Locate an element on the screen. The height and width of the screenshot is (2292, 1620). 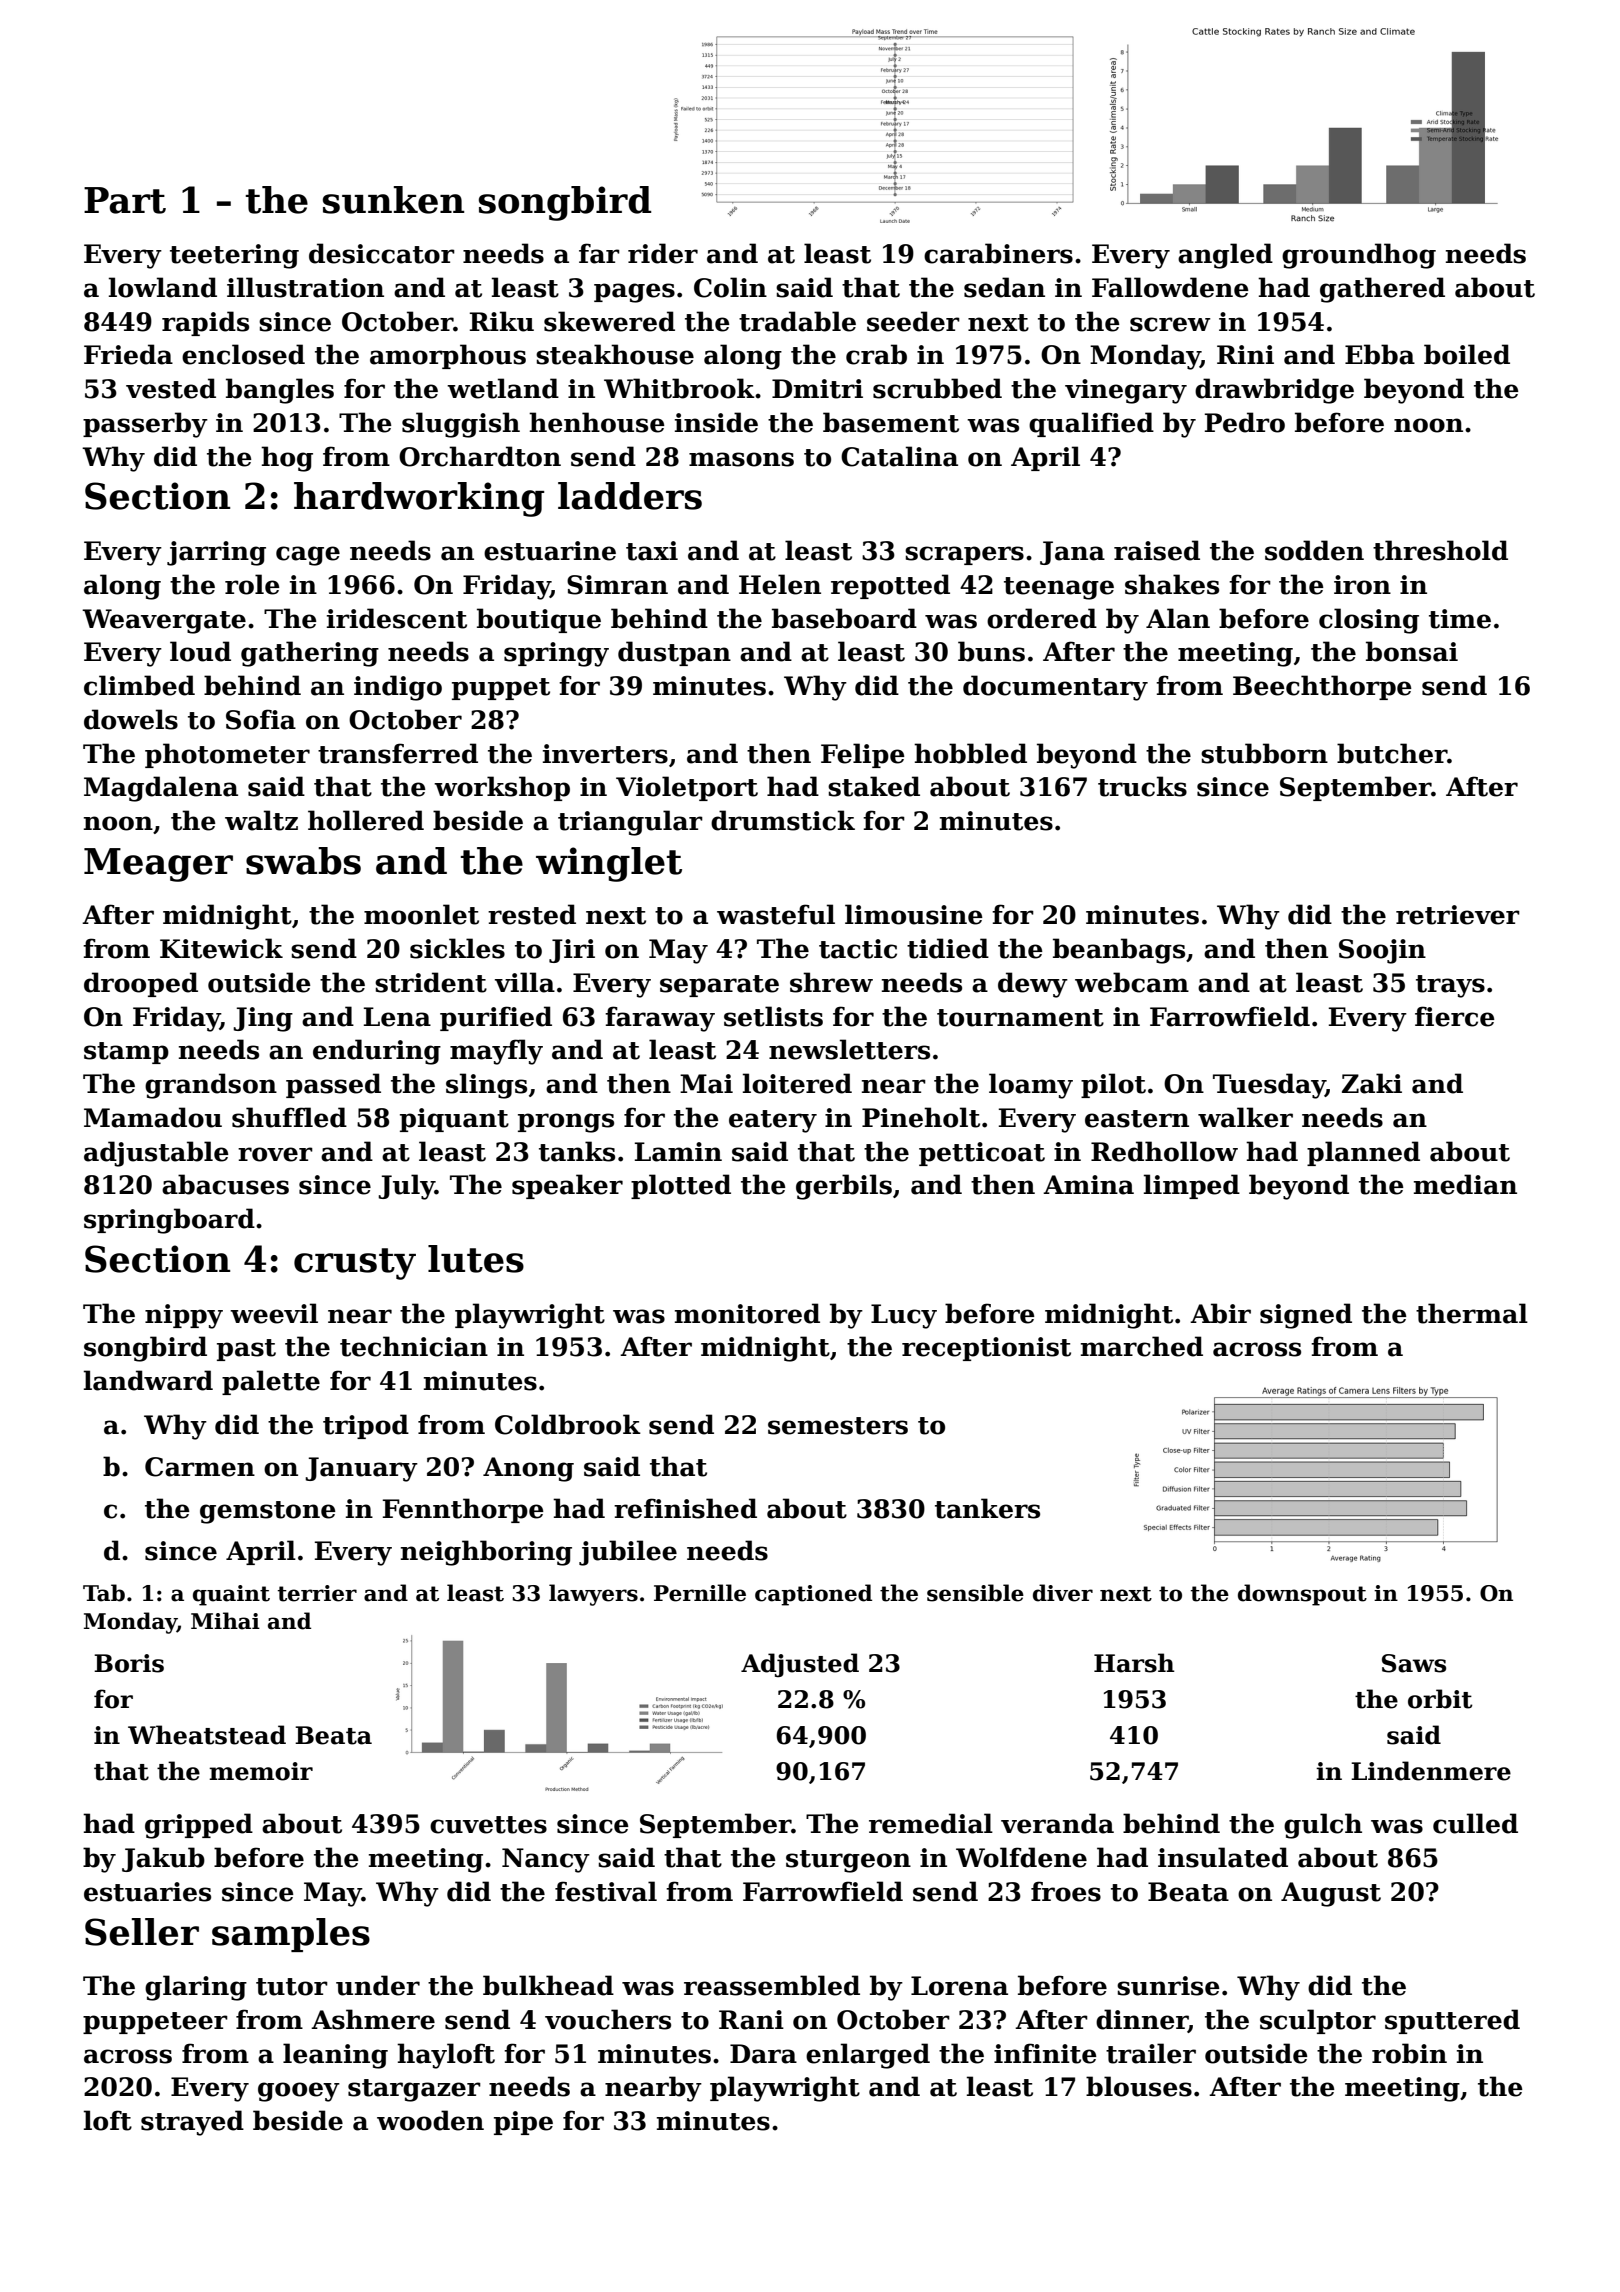
hardworking is located at coordinates (419, 499).
